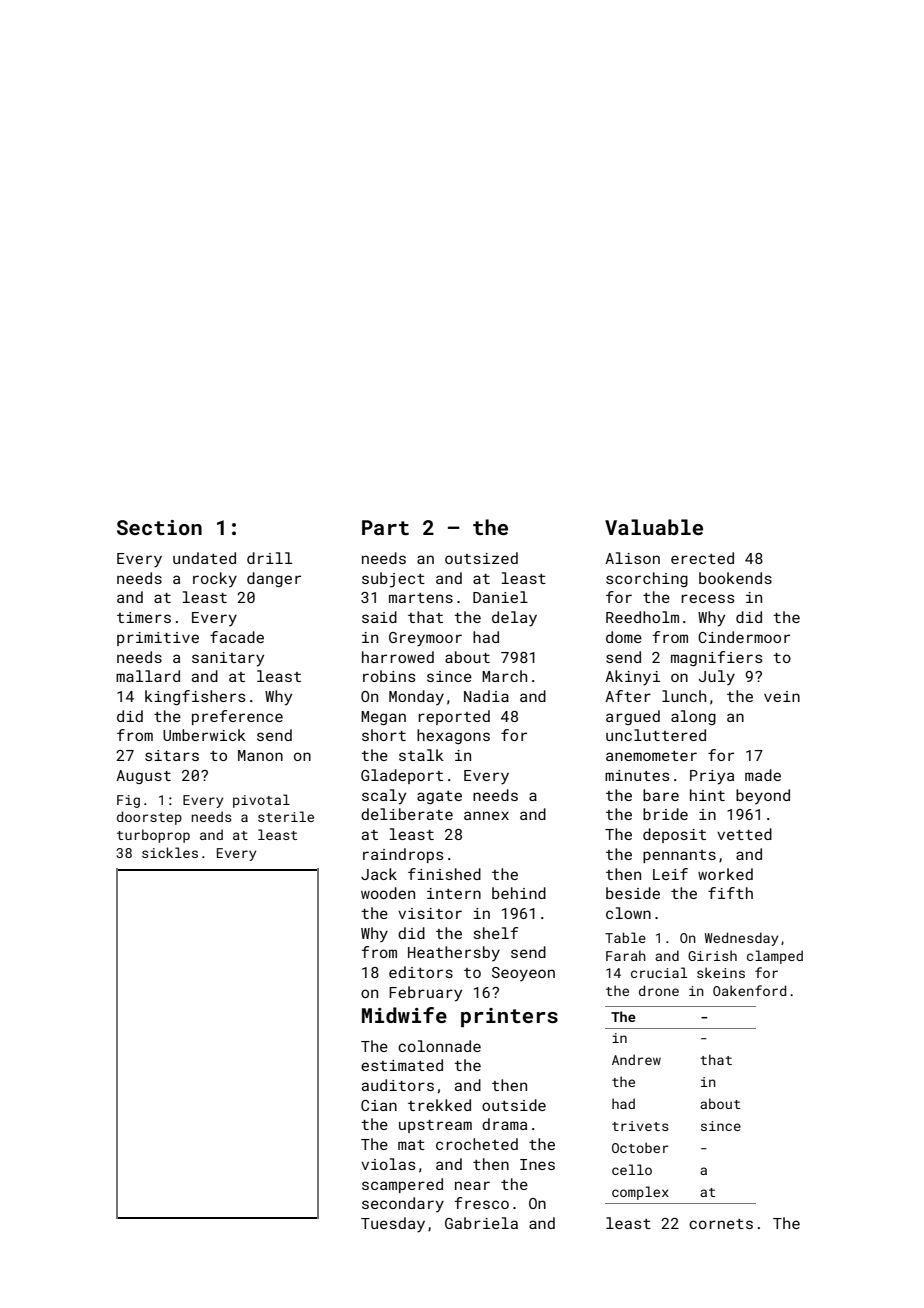 The width and height of the screenshot is (924, 1308). What do you see at coordinates (654, 527) in the screenshot?
I see `Valuable` at bounding box center [654, 527].
